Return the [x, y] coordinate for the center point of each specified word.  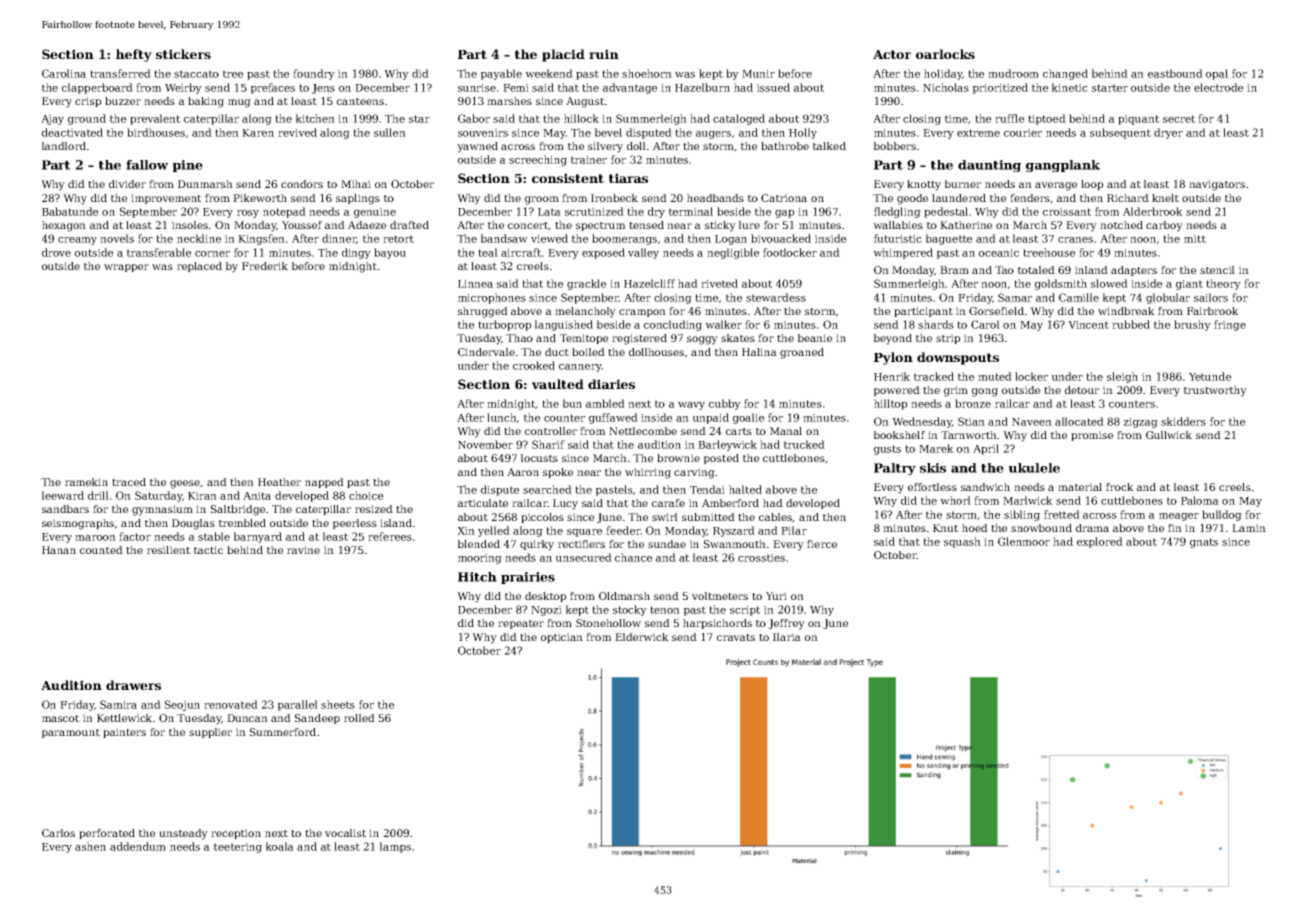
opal [1217, 74]
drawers [133, 685]
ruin [604, 54]
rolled [359, 718]
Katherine [966, 225]
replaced [199, 267]
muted [995, 376]
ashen [90, 846]
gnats [1204, 543]
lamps [395, 847]
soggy [702, 340]
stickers [183, 54]
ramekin [86, 482]
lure [749, 225]
